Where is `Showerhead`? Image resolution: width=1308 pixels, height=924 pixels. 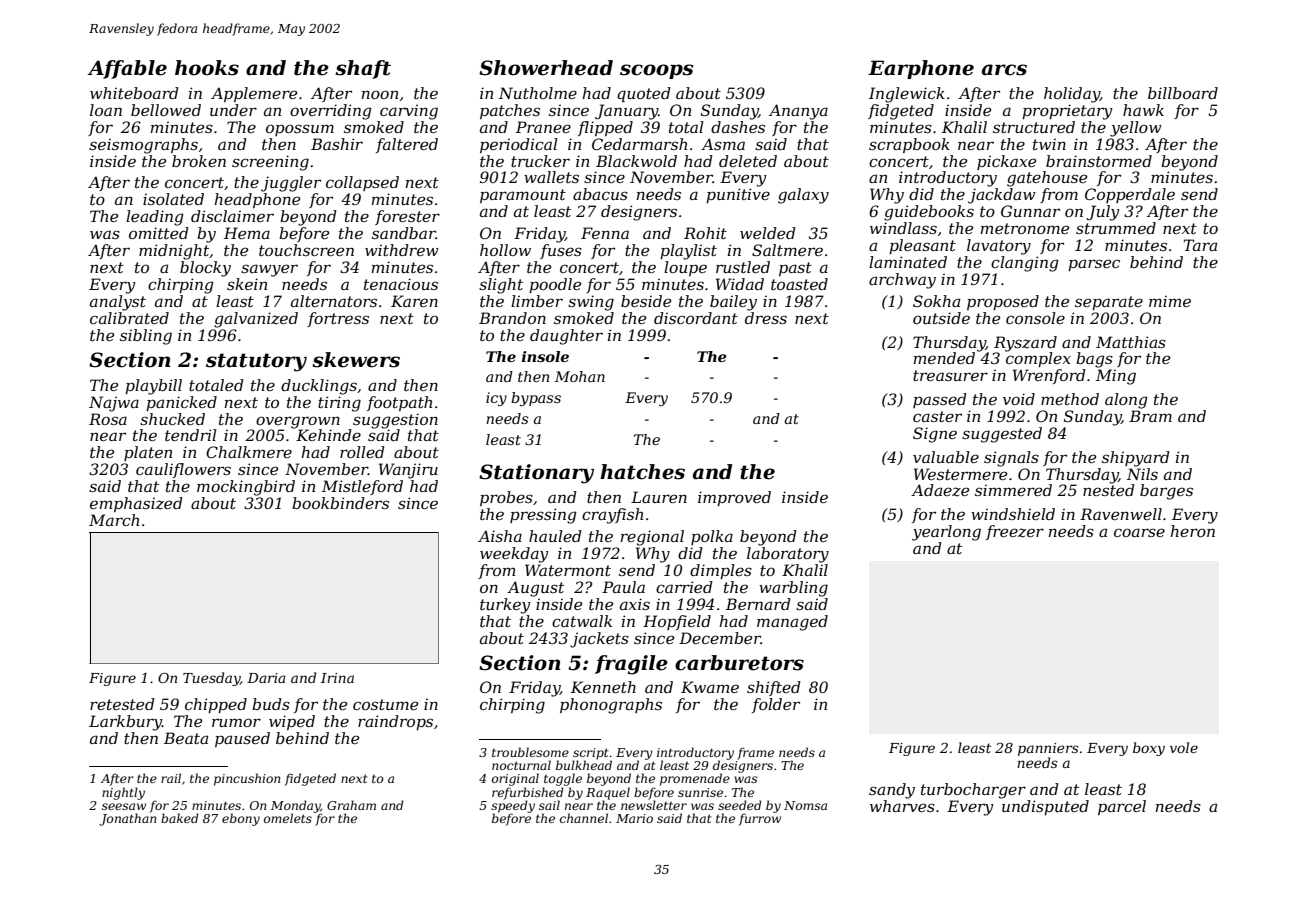
Showerhead is located at coordinates (546, 68).
